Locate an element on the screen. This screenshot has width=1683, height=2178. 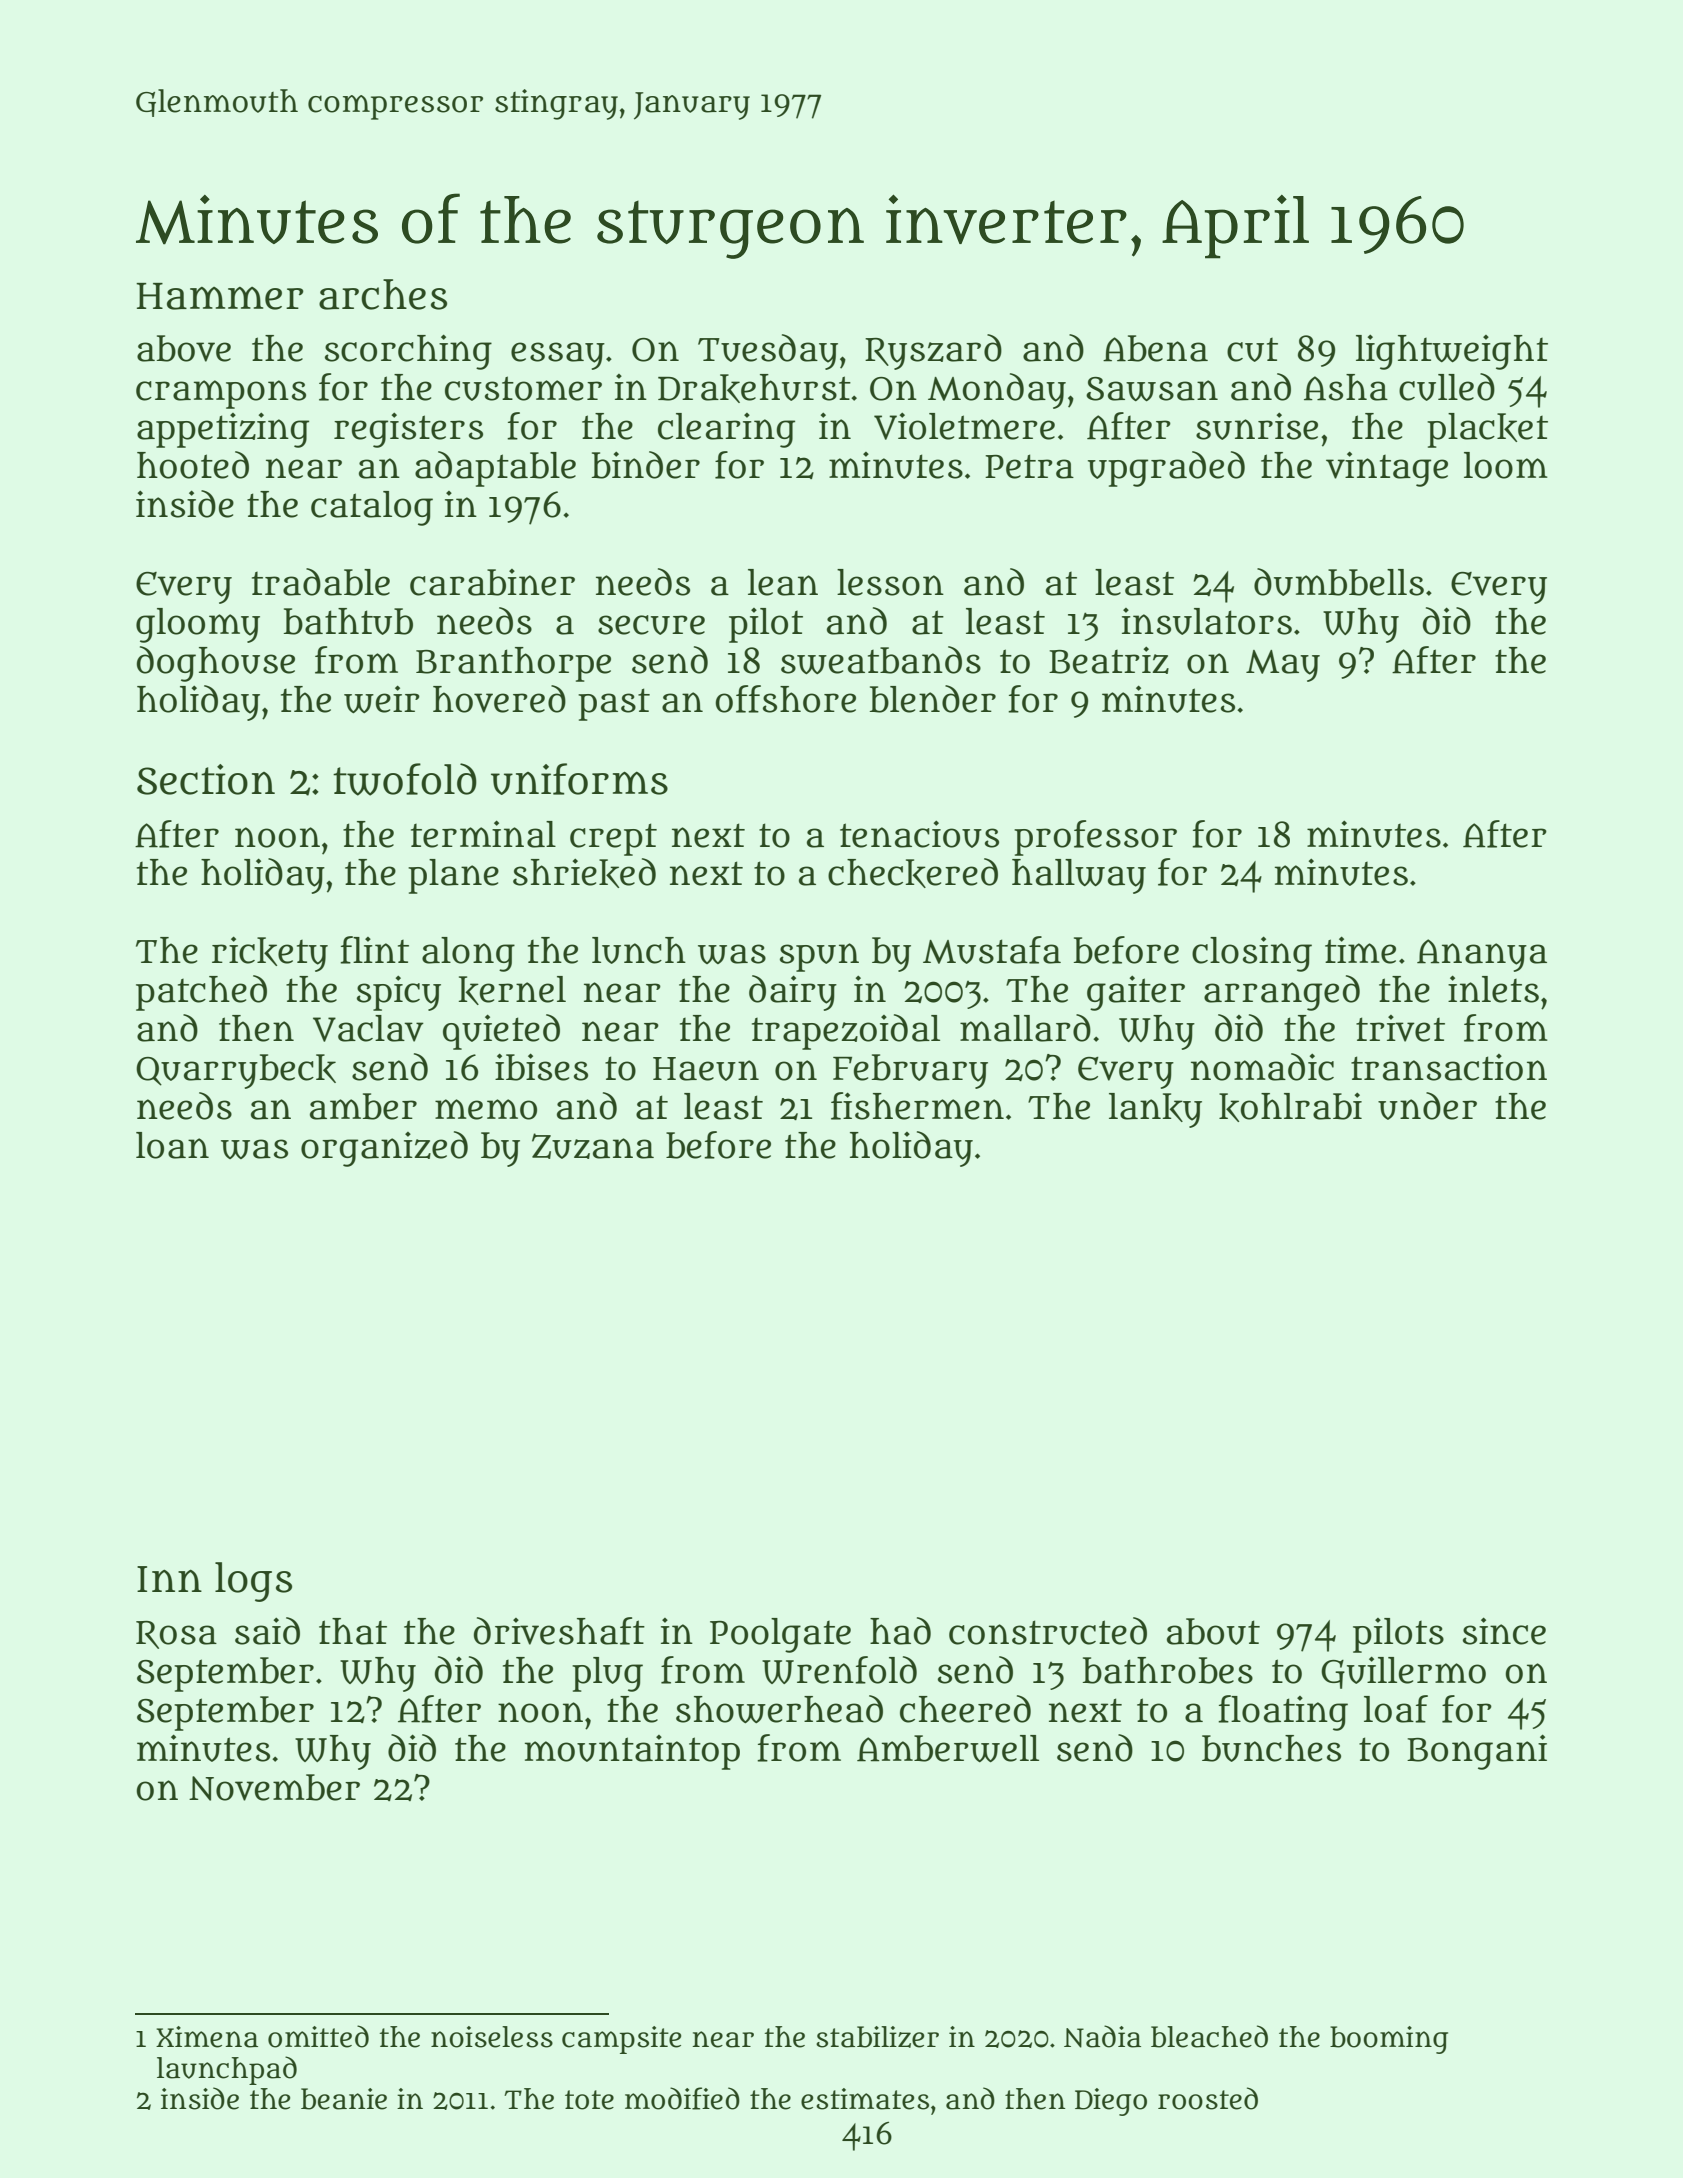
lightweight is located at coordinates (1452, 352).
